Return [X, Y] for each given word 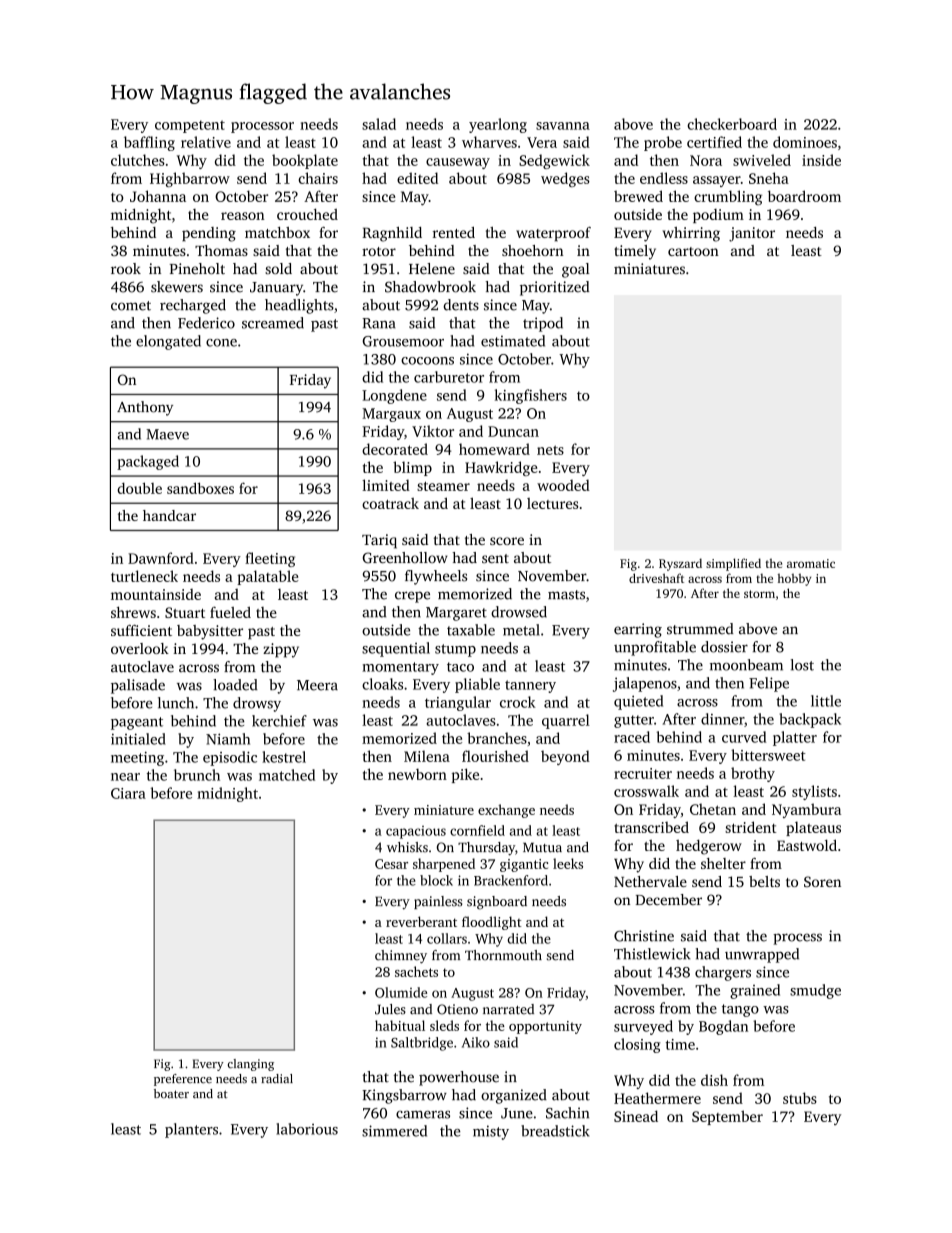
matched [287, 775]
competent [190, 126]
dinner [722, 719]
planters [191, 1130]
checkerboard [732, 124]
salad [379, 124]
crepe [412, 597]
